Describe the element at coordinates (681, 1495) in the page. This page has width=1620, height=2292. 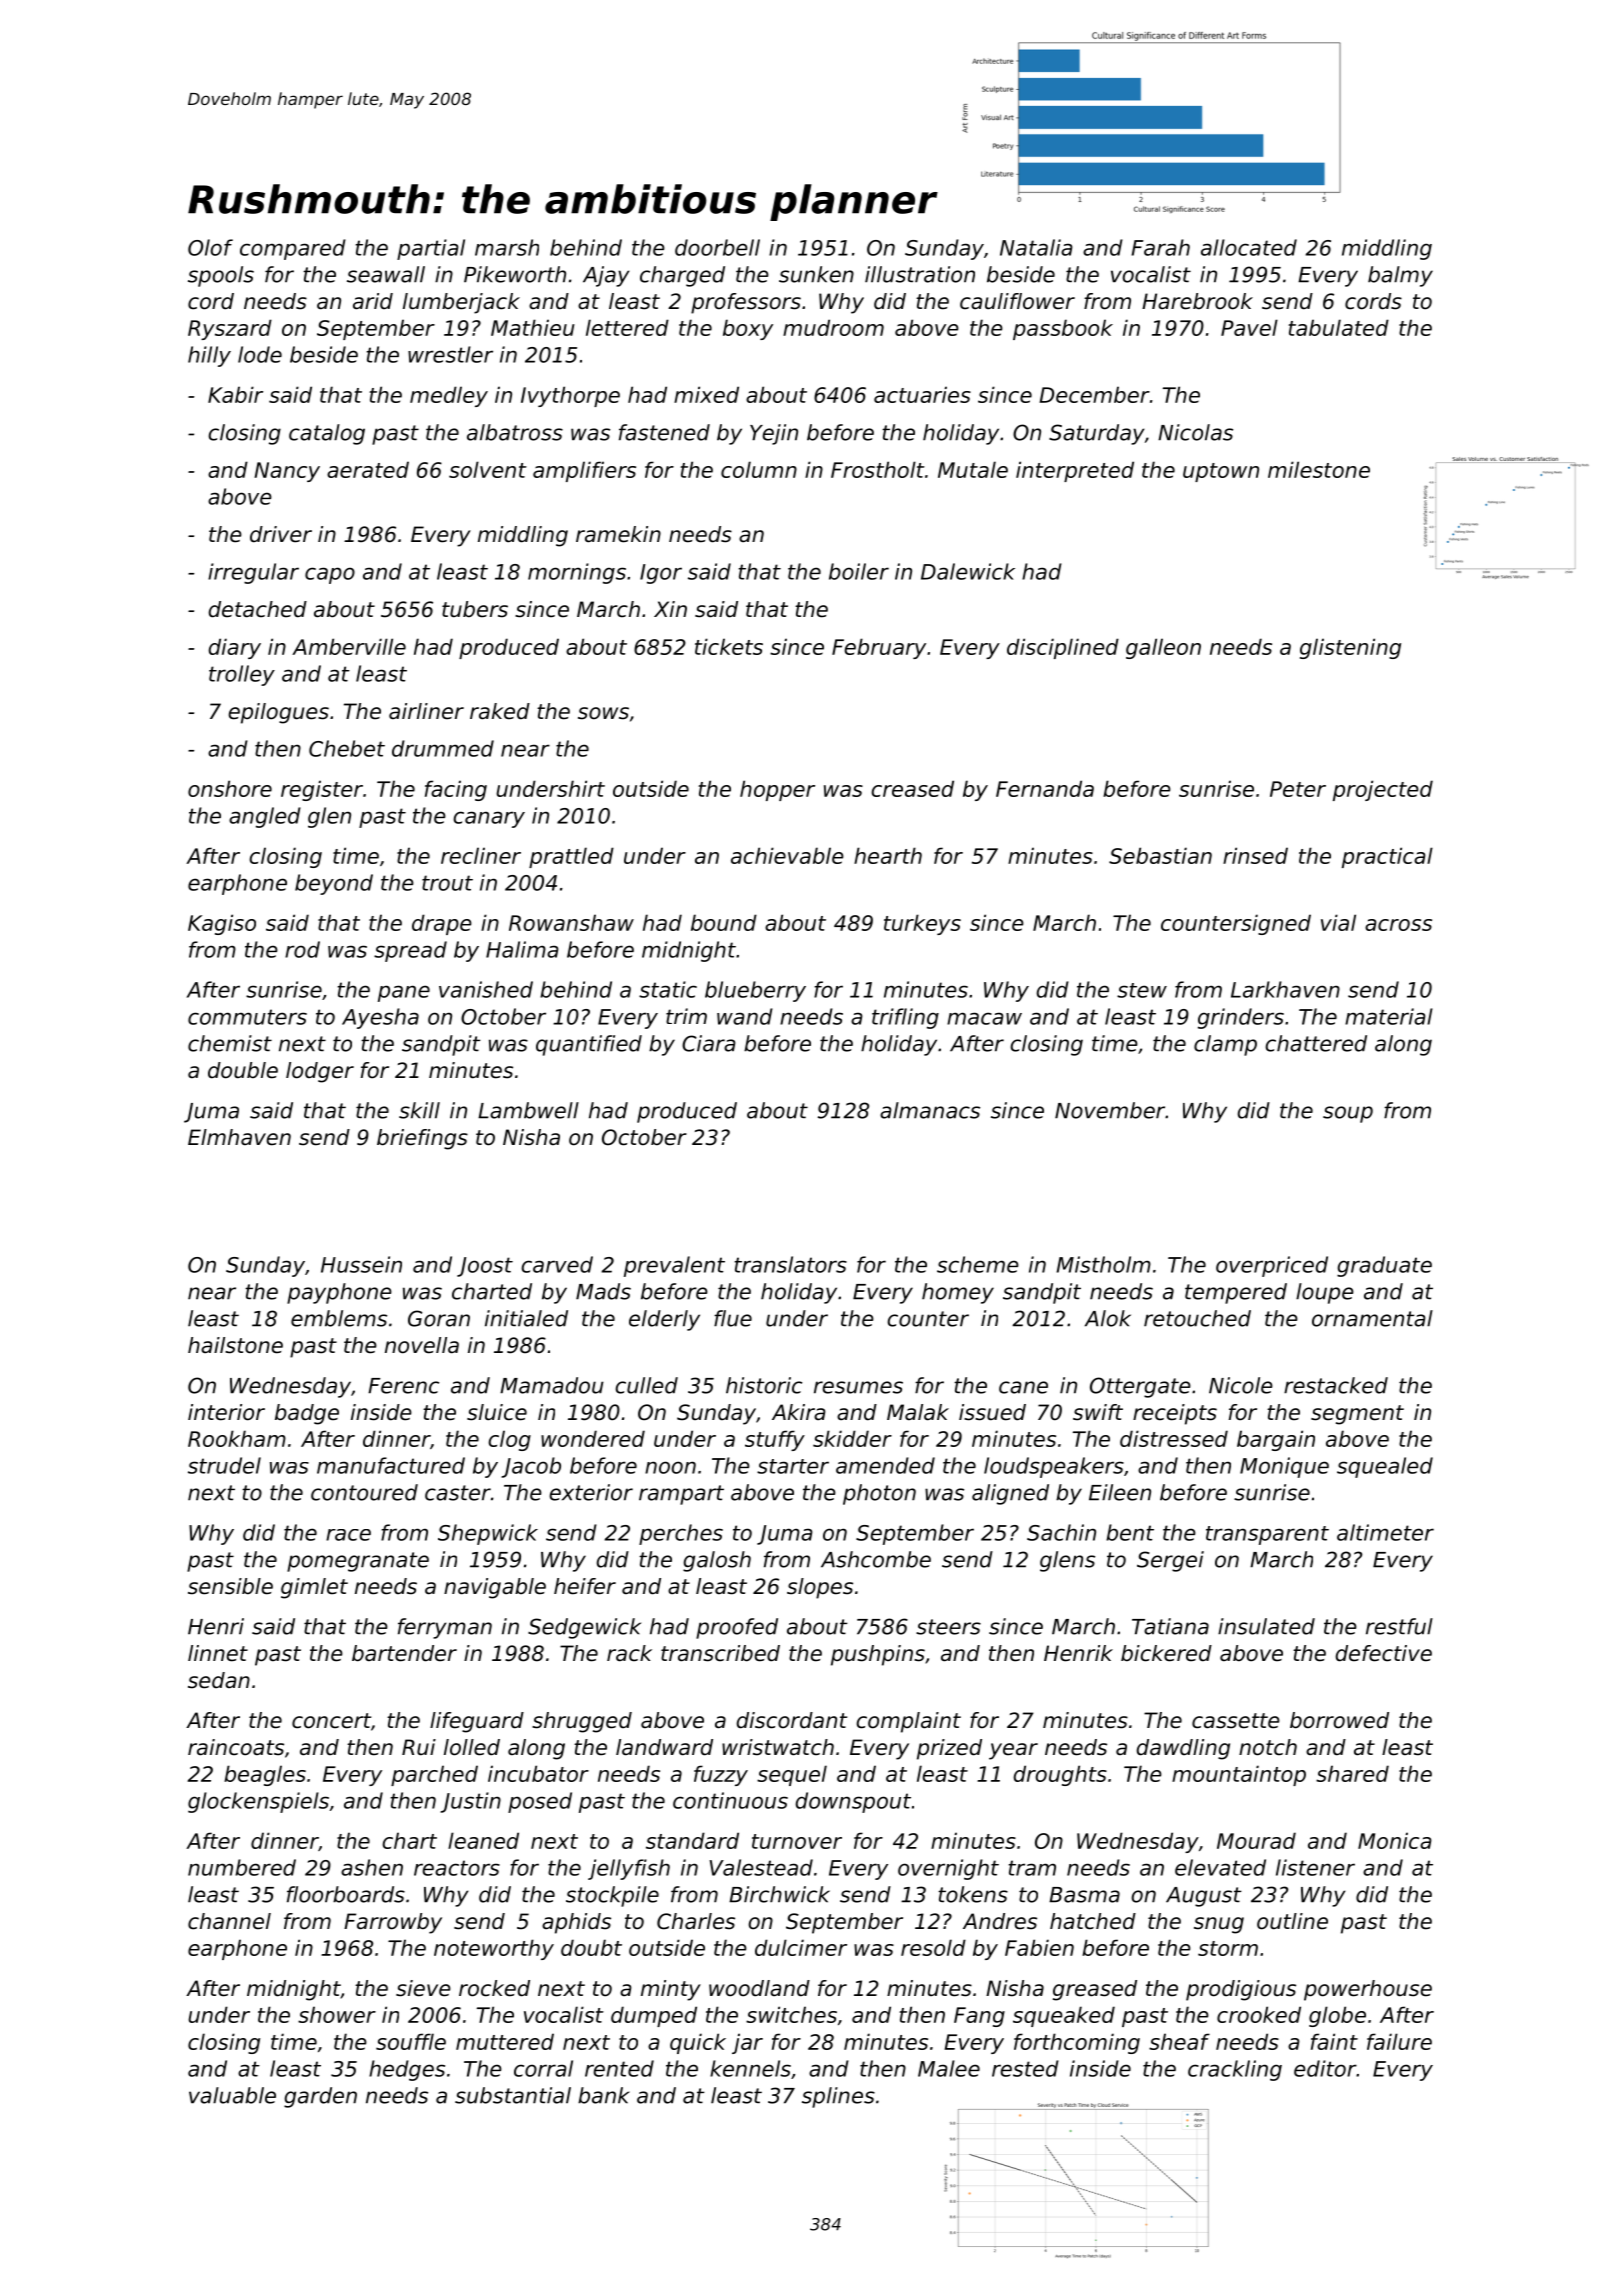
I see `rampart` at that location.
